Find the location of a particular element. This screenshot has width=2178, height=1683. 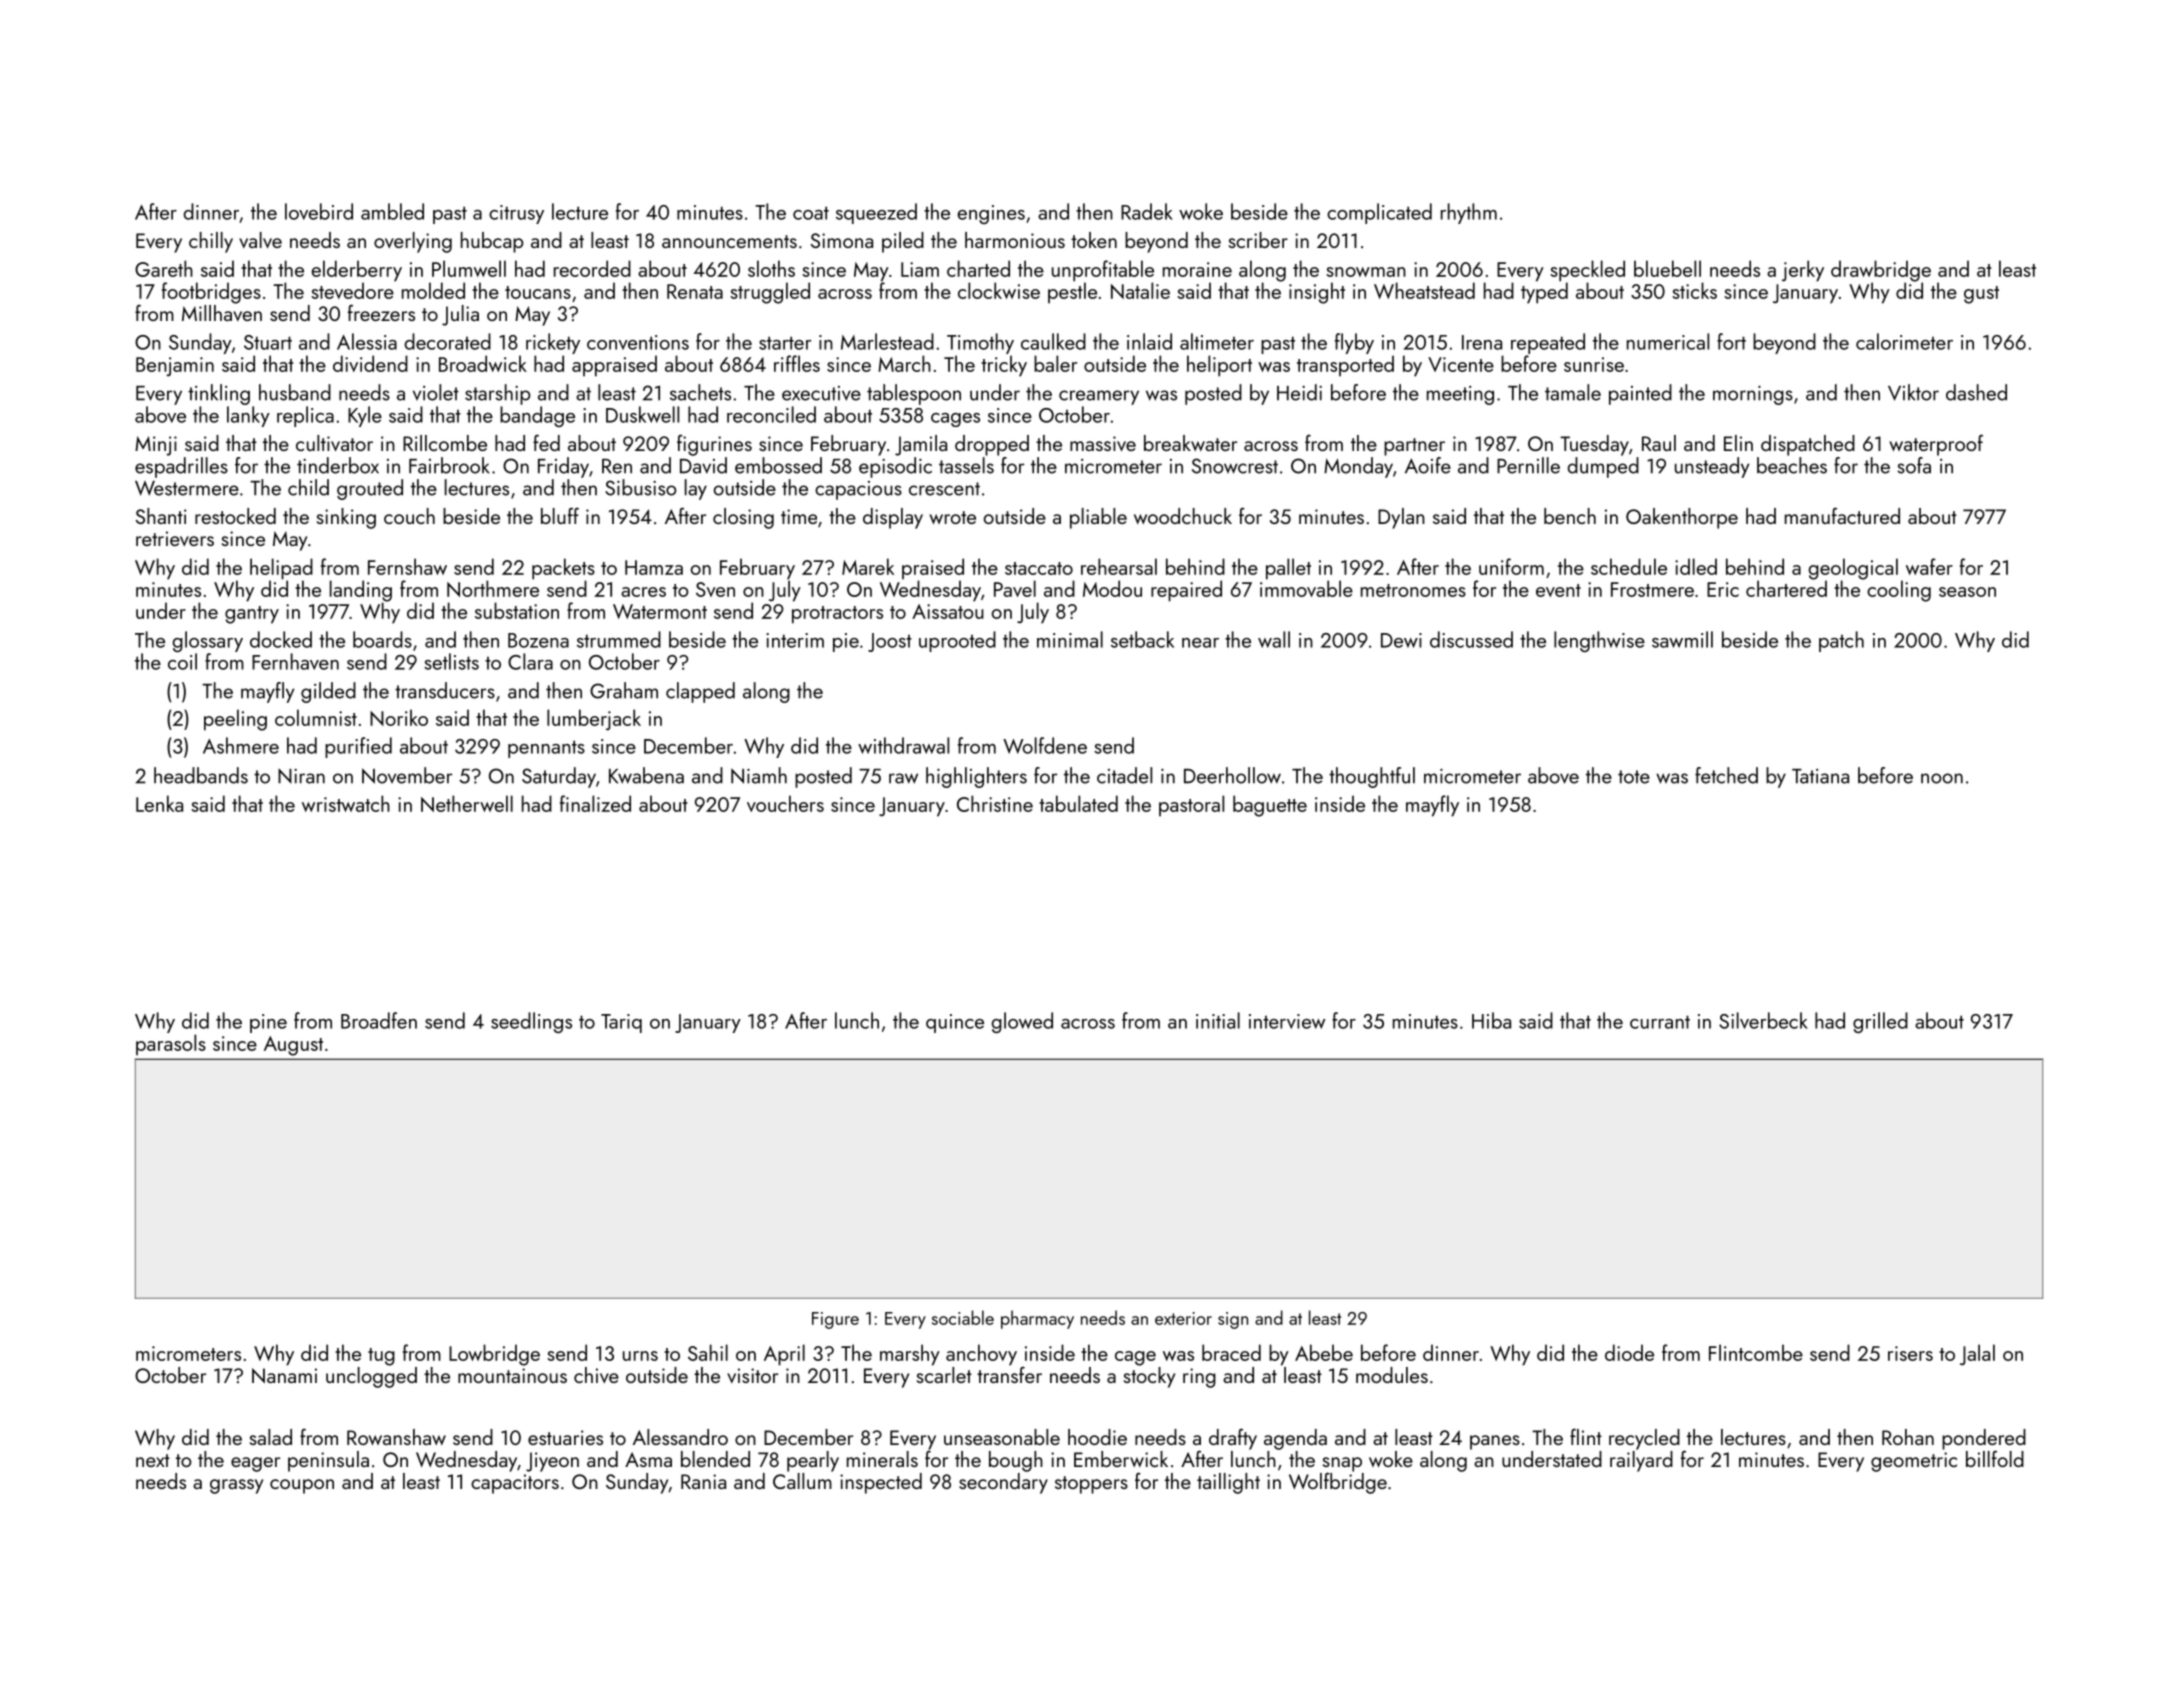

Nanami is located at coordinates (284, 1375).
